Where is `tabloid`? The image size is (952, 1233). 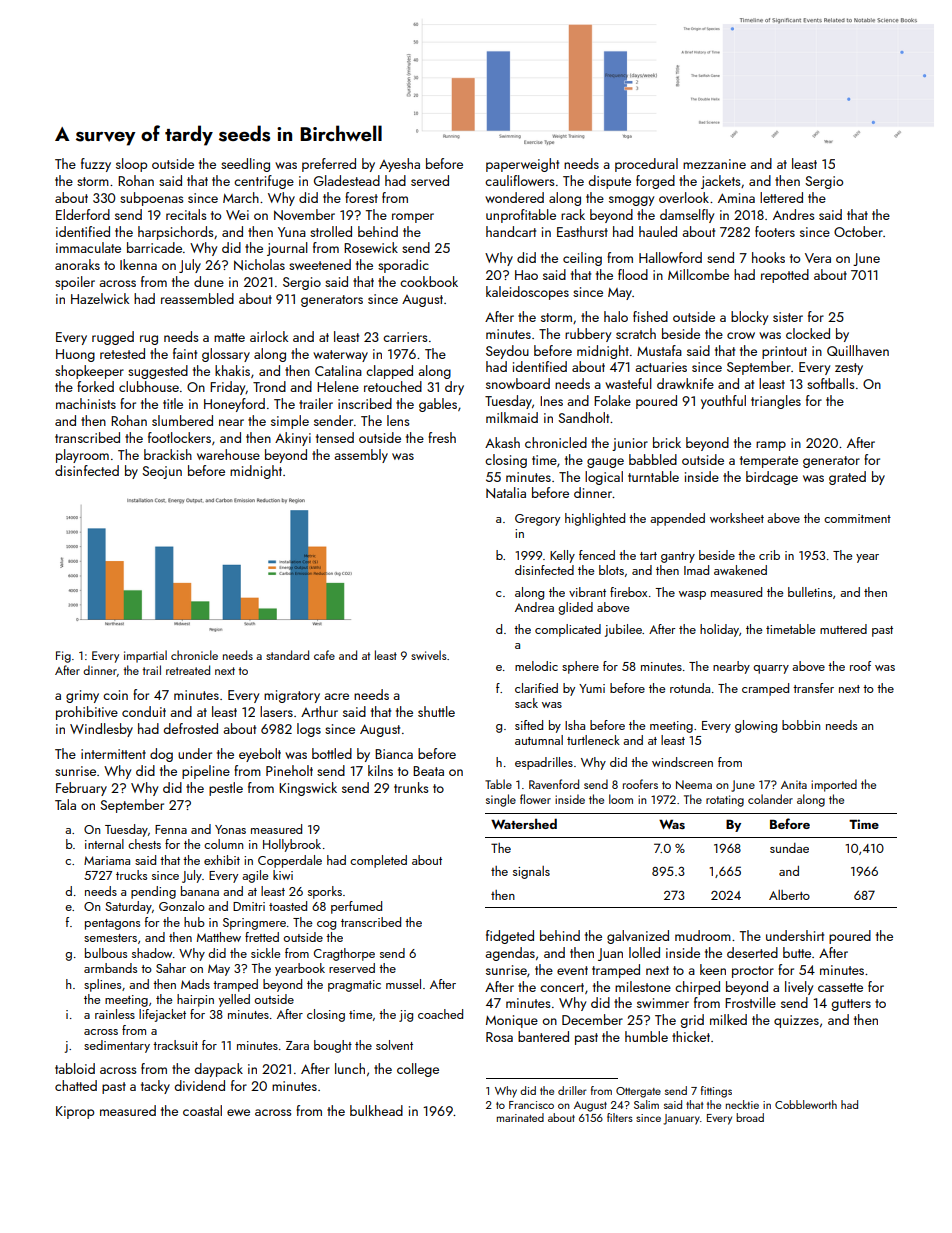 tabloid is located at coordinates (75, 1068).
